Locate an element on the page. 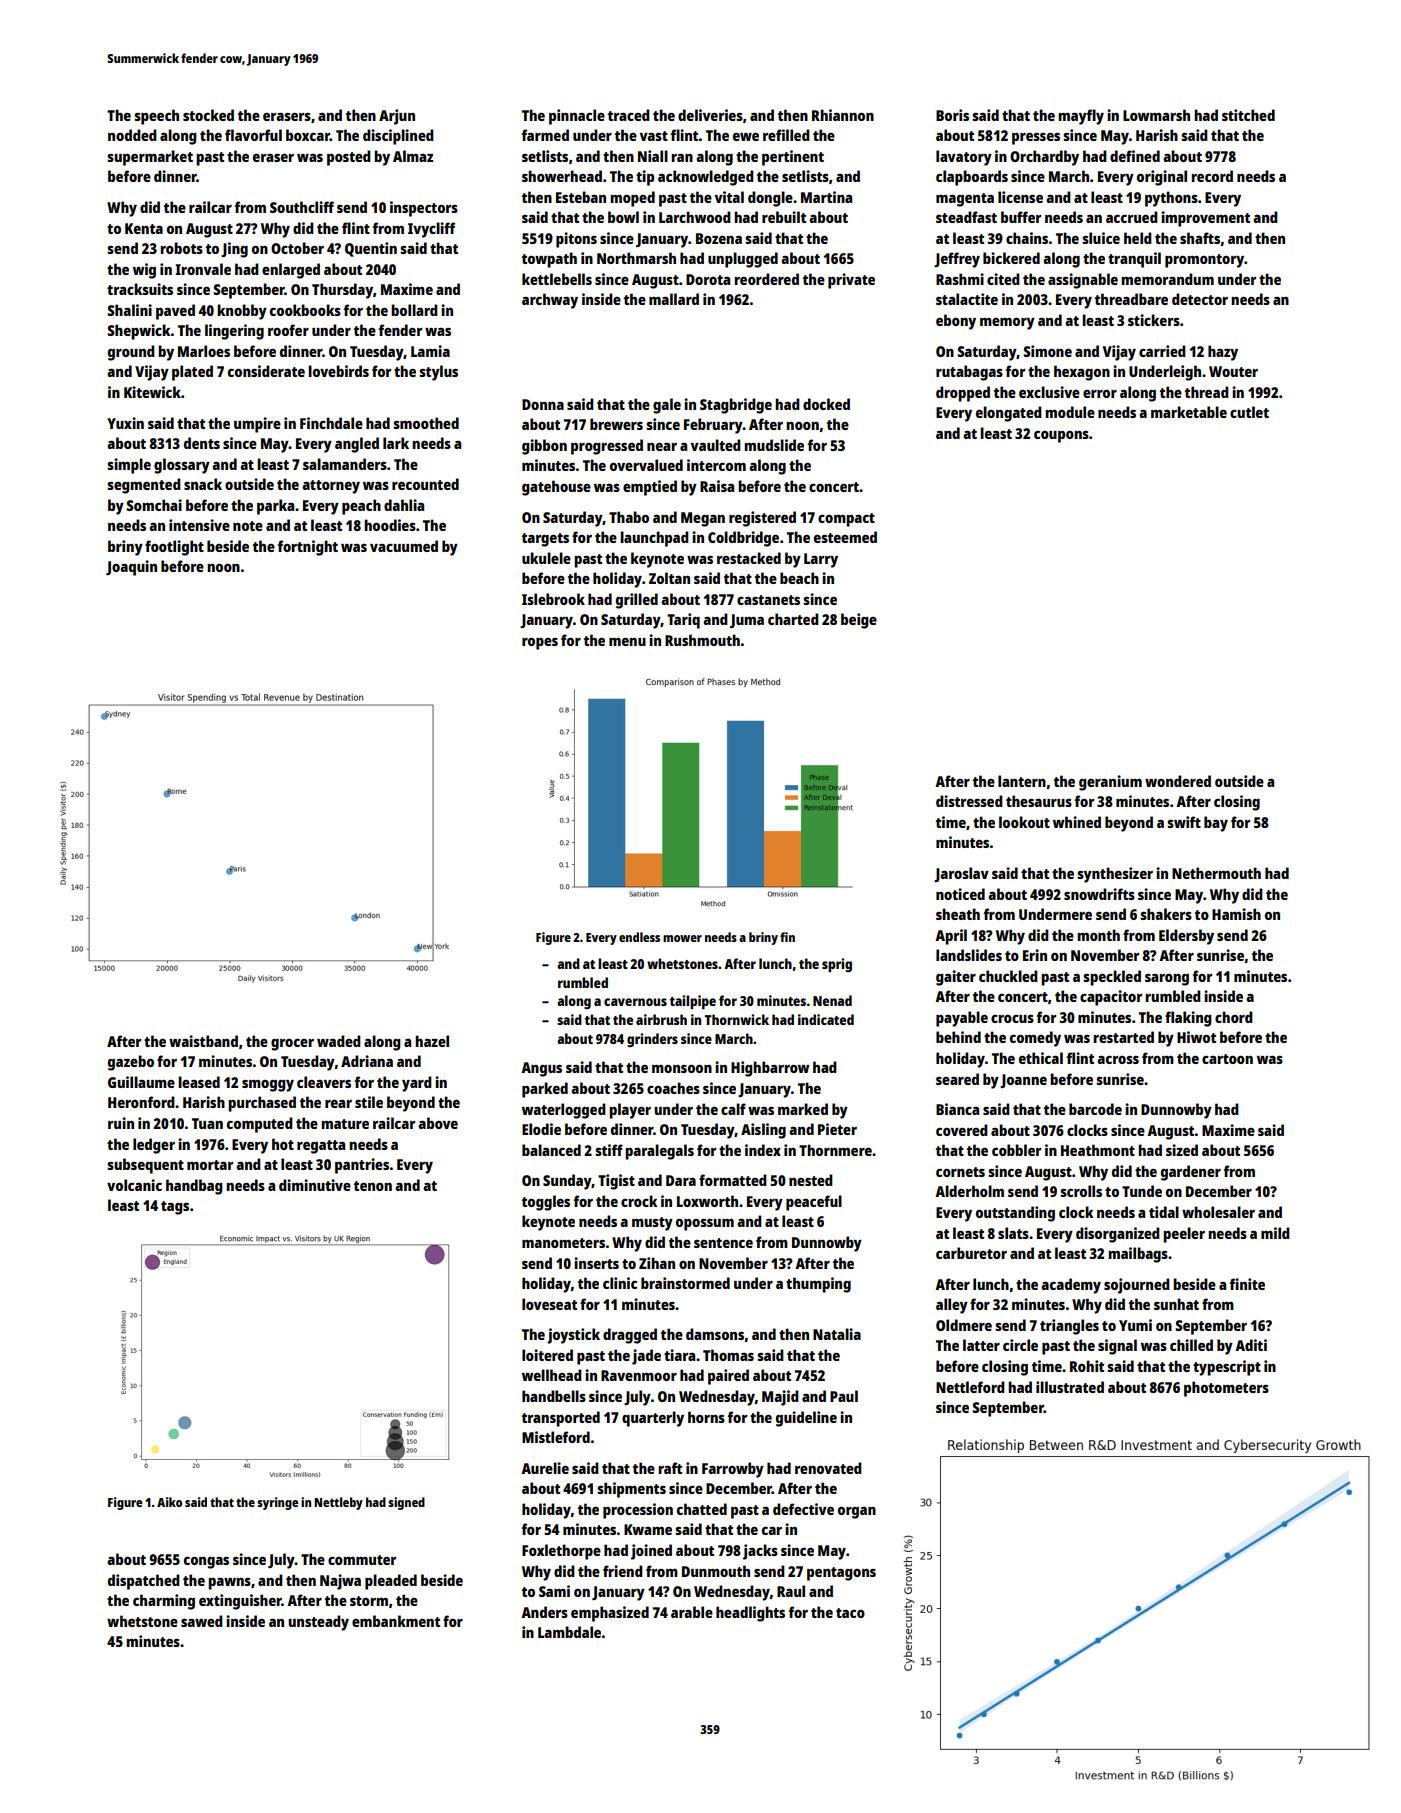 This image has width=1401, height=1813. pinnacle is located at coordinates (577, 117).
